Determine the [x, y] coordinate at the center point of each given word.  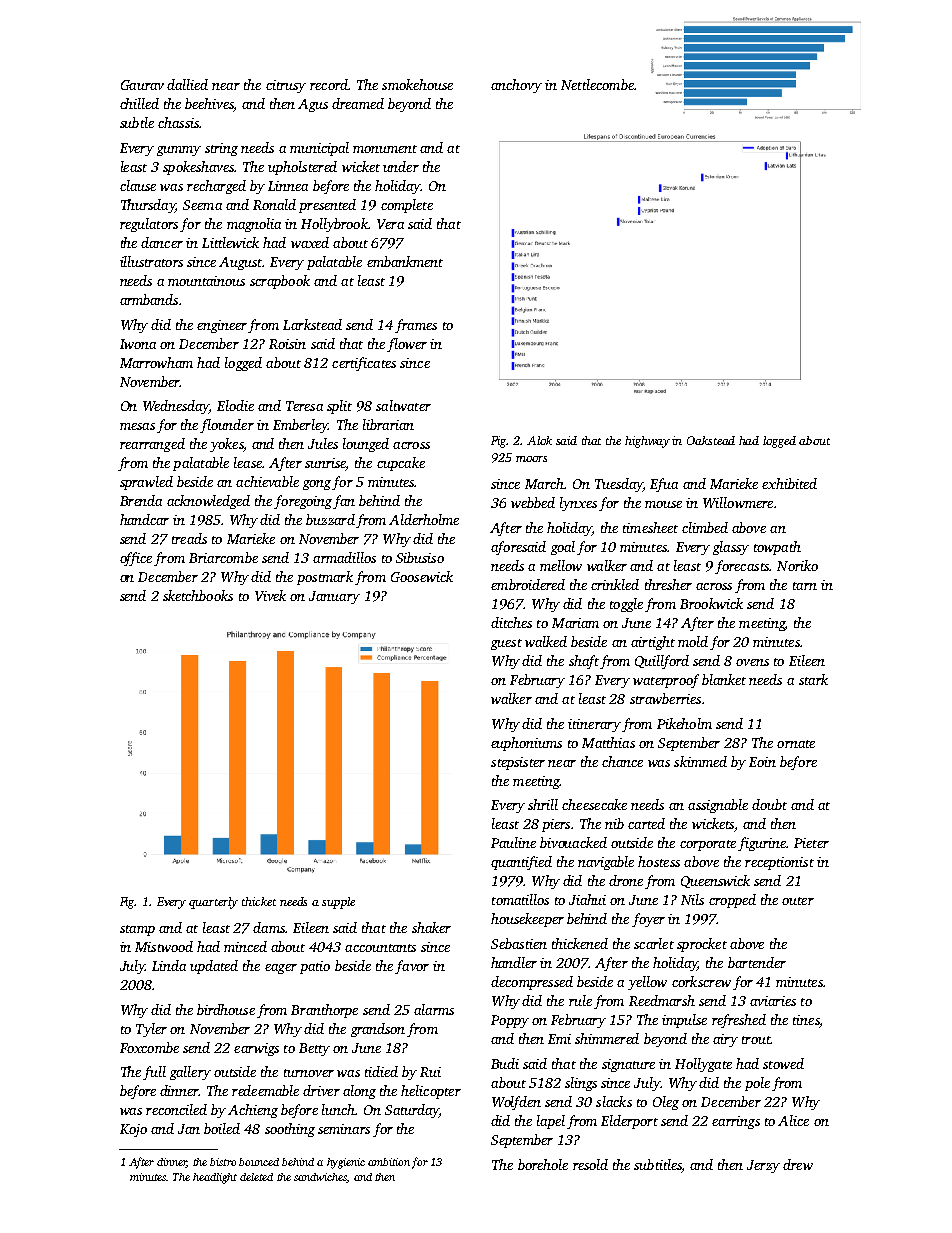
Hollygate [703, 1065]
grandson [378, 1030]
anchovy [516, 86]
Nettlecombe [597, 84]
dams [269, 927]
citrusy [286, 86]
